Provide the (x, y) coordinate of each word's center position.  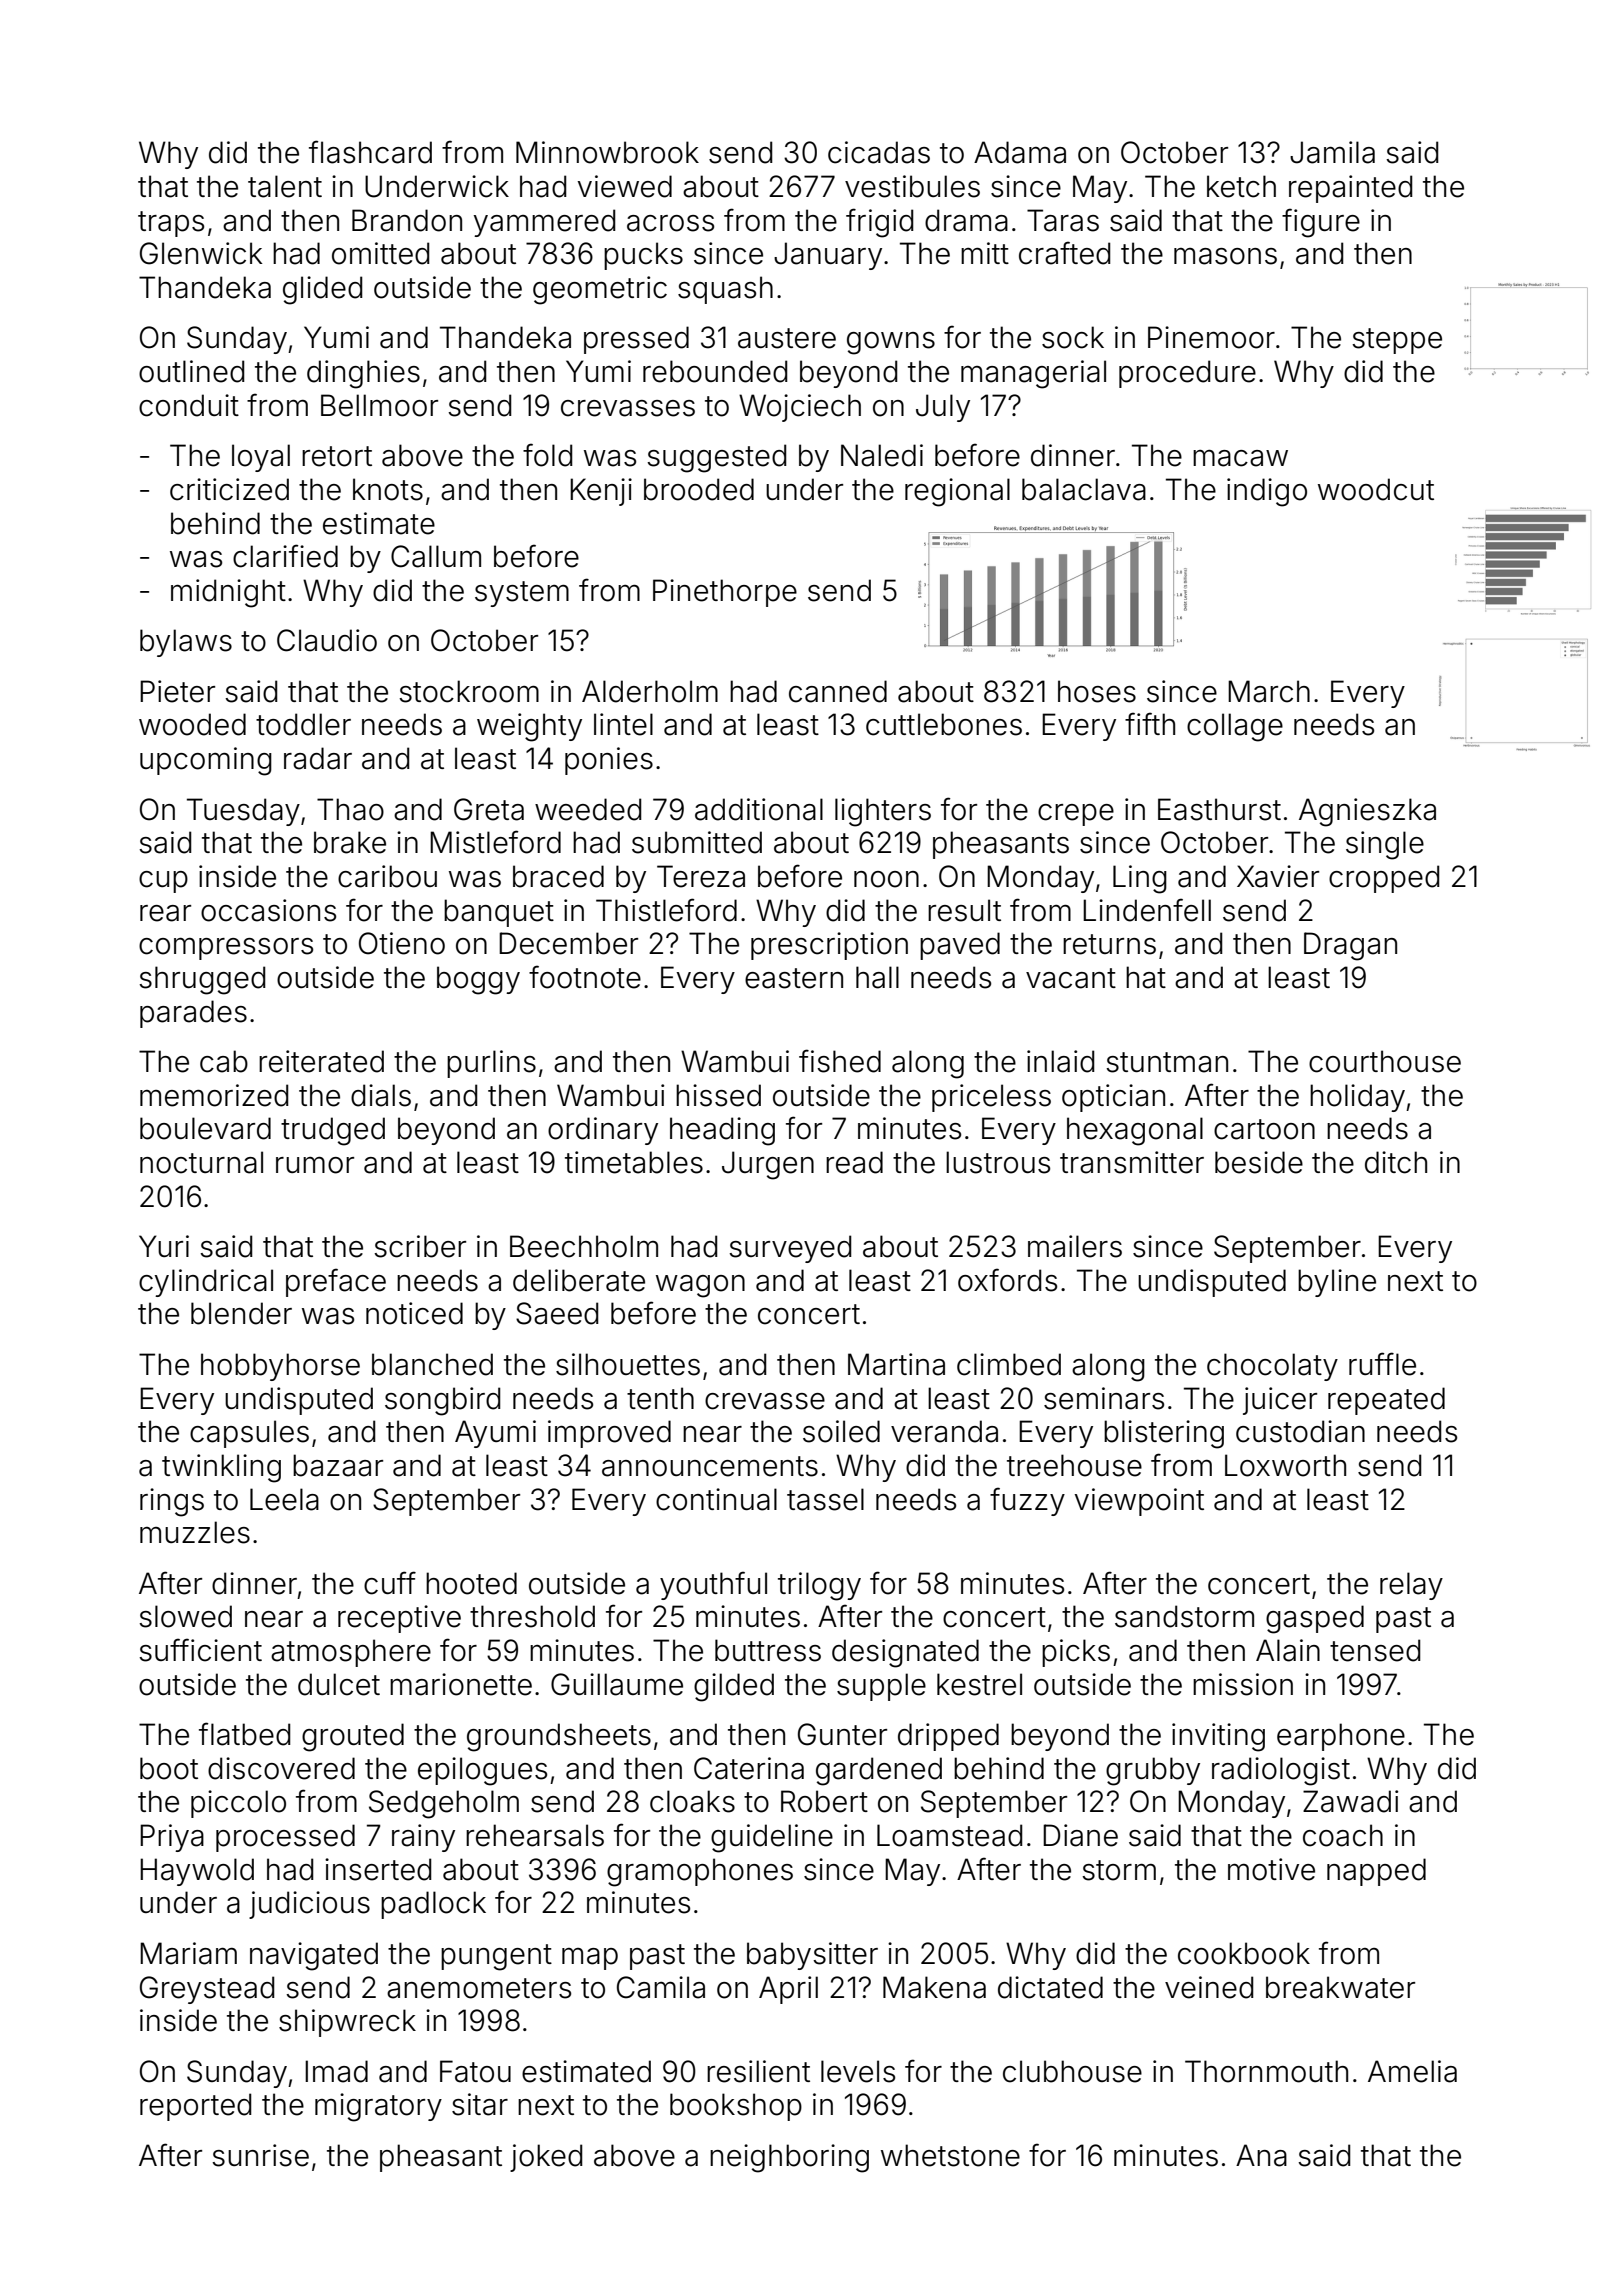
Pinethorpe (725, 593)
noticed (414, 1313)
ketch (1241, 186)
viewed (625, 186)
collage (1235, 727)
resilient (758, 2071)
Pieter (177, 691)
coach (1343, 1835)
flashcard (370, 152)
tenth (660, 1398)
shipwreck (347, 2023)
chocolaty (1272, 1367)
